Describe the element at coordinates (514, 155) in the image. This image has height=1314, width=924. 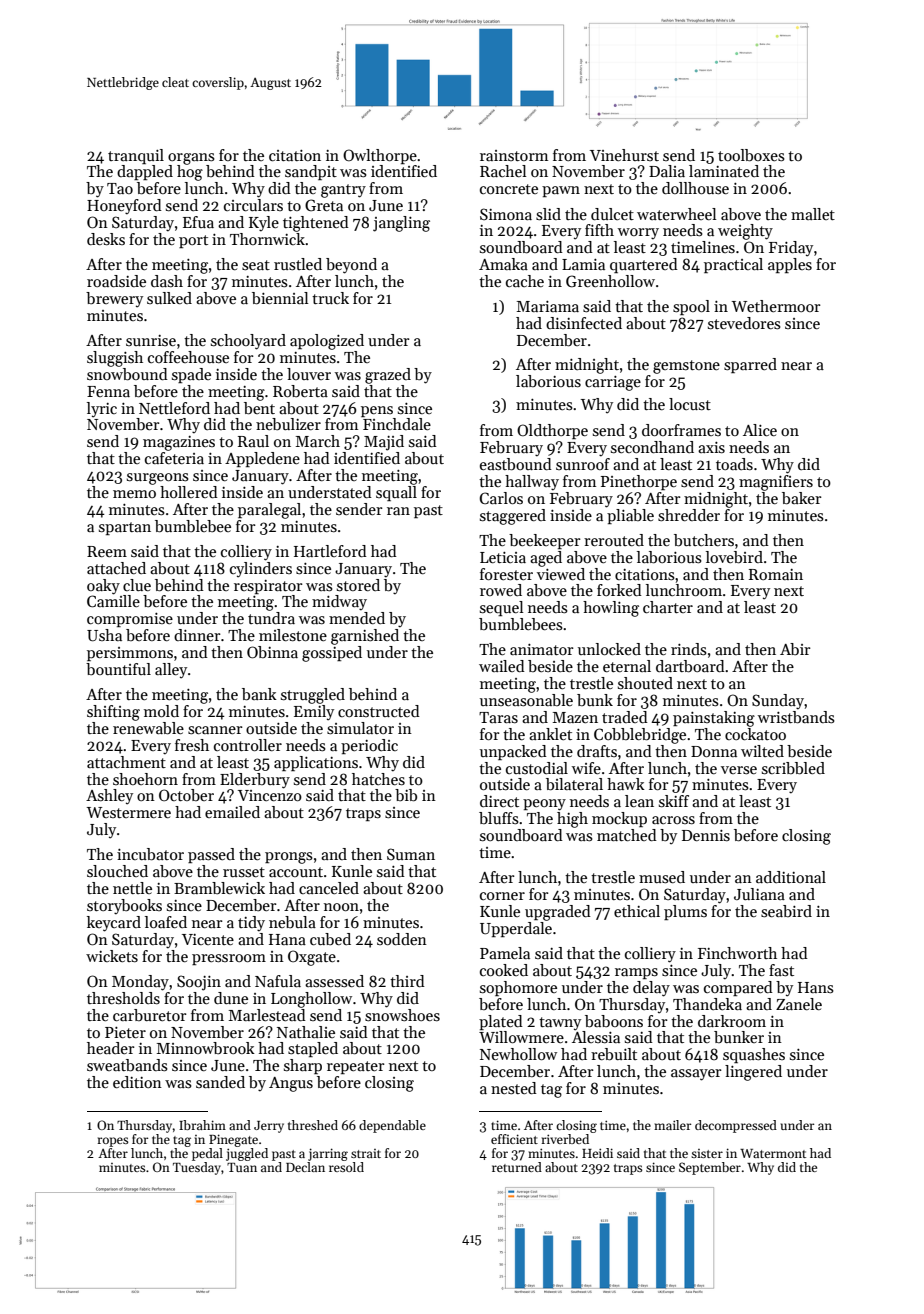
I see `rainstorm` at that location.
